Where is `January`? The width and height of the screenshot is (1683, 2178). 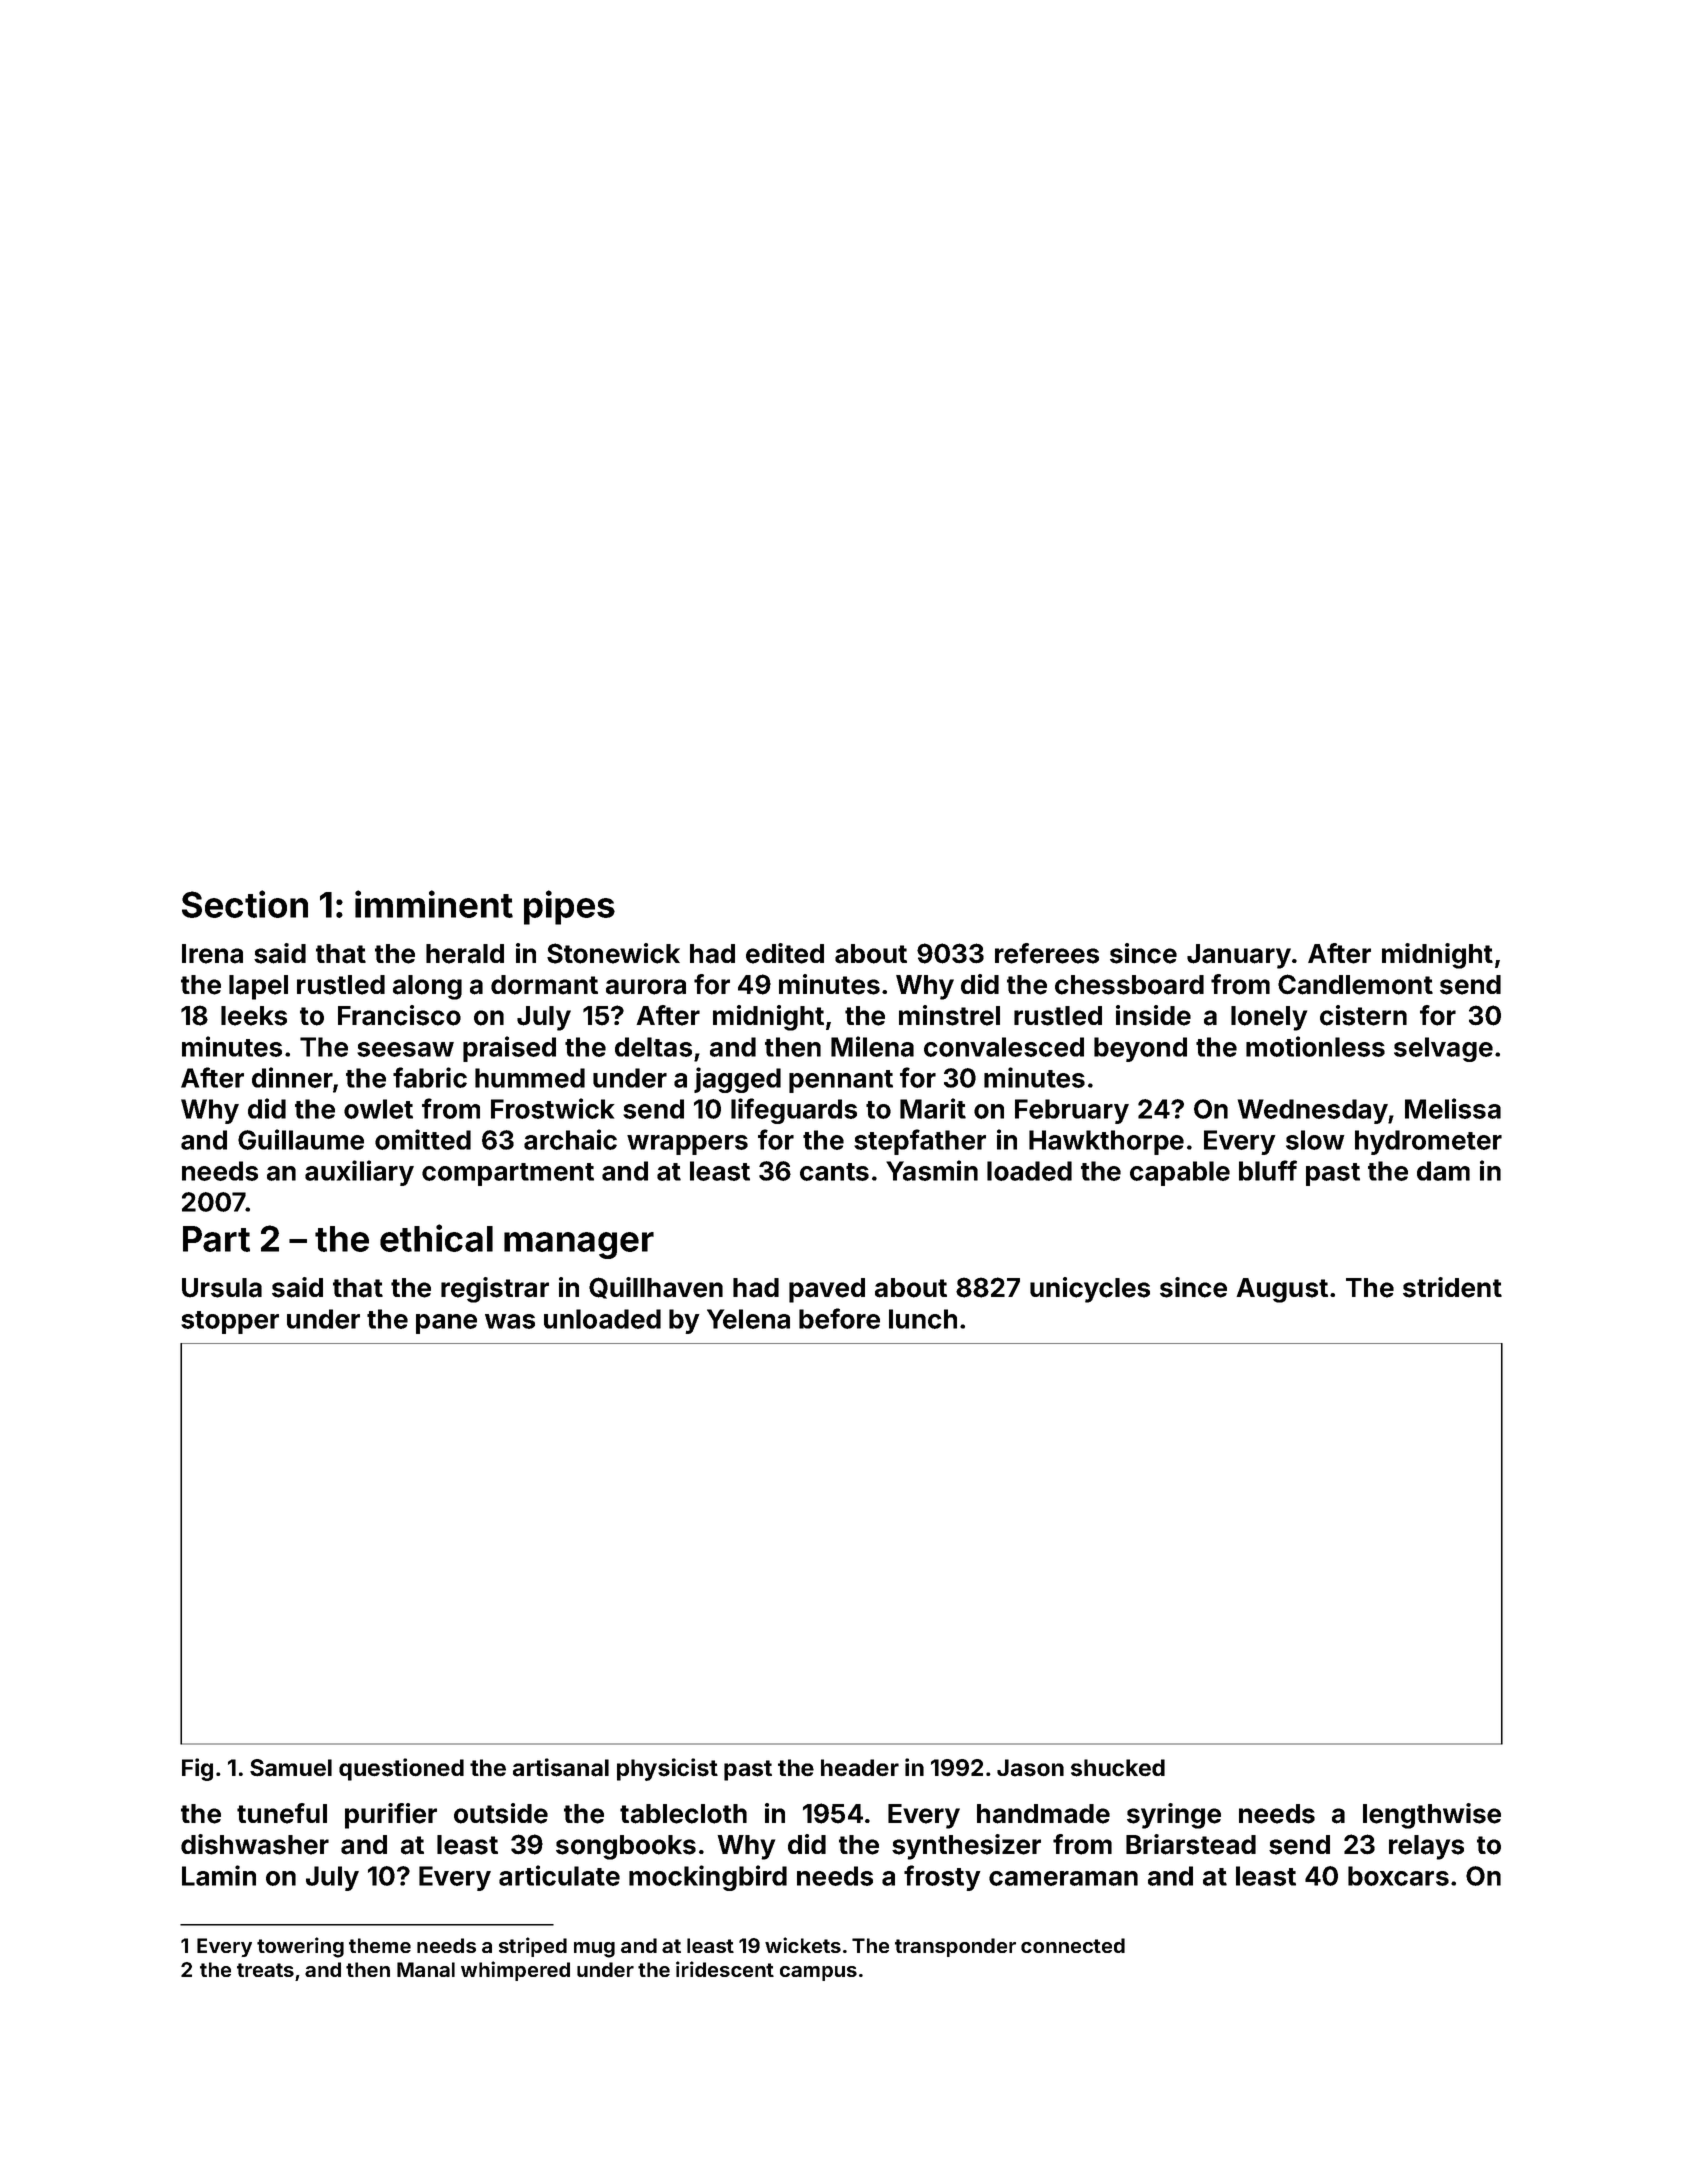
January is located at coordinates (1239, 956).
